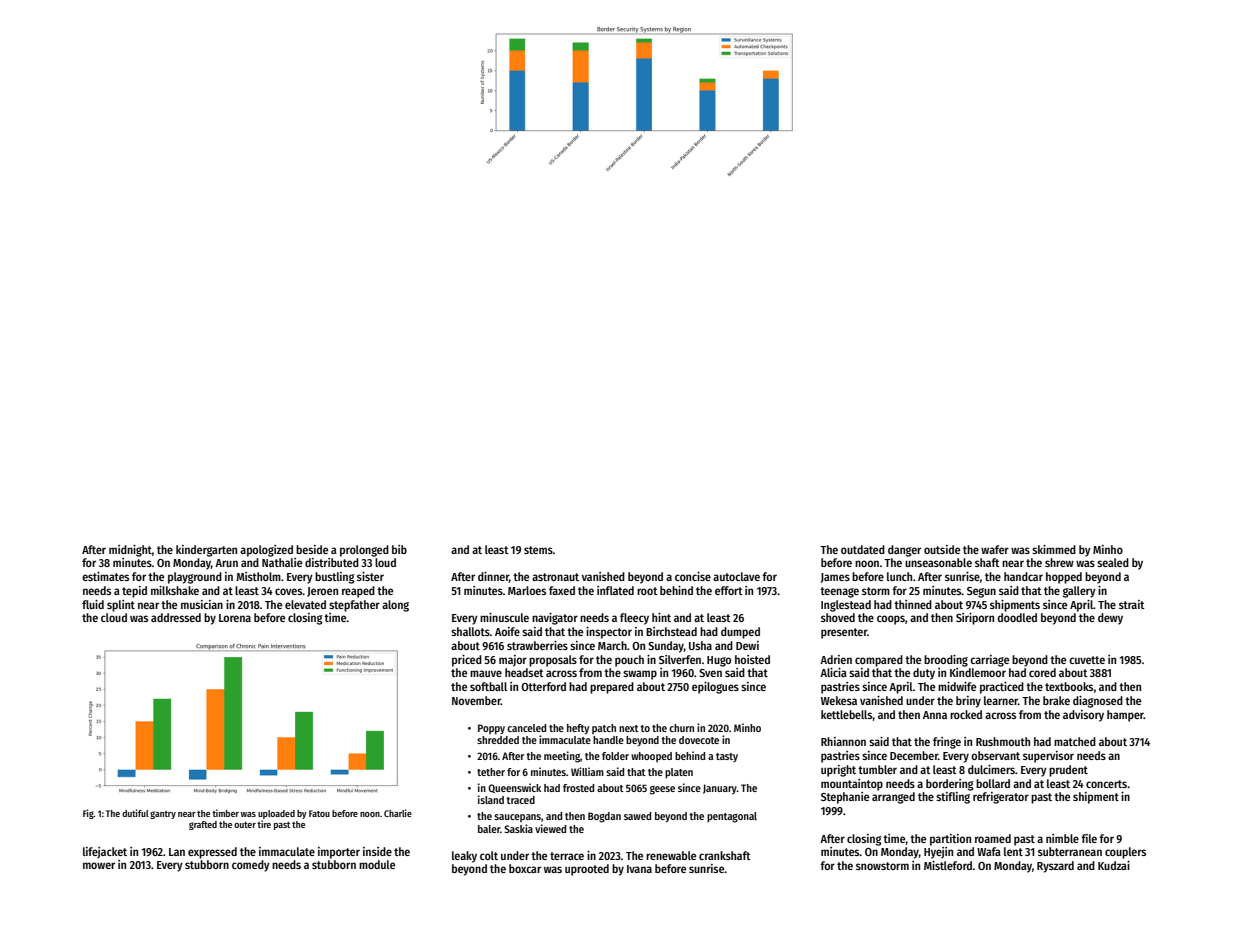 The width and height of the screenshot is (1233, 952). I want to click on practiced, so click(1002, 688).
